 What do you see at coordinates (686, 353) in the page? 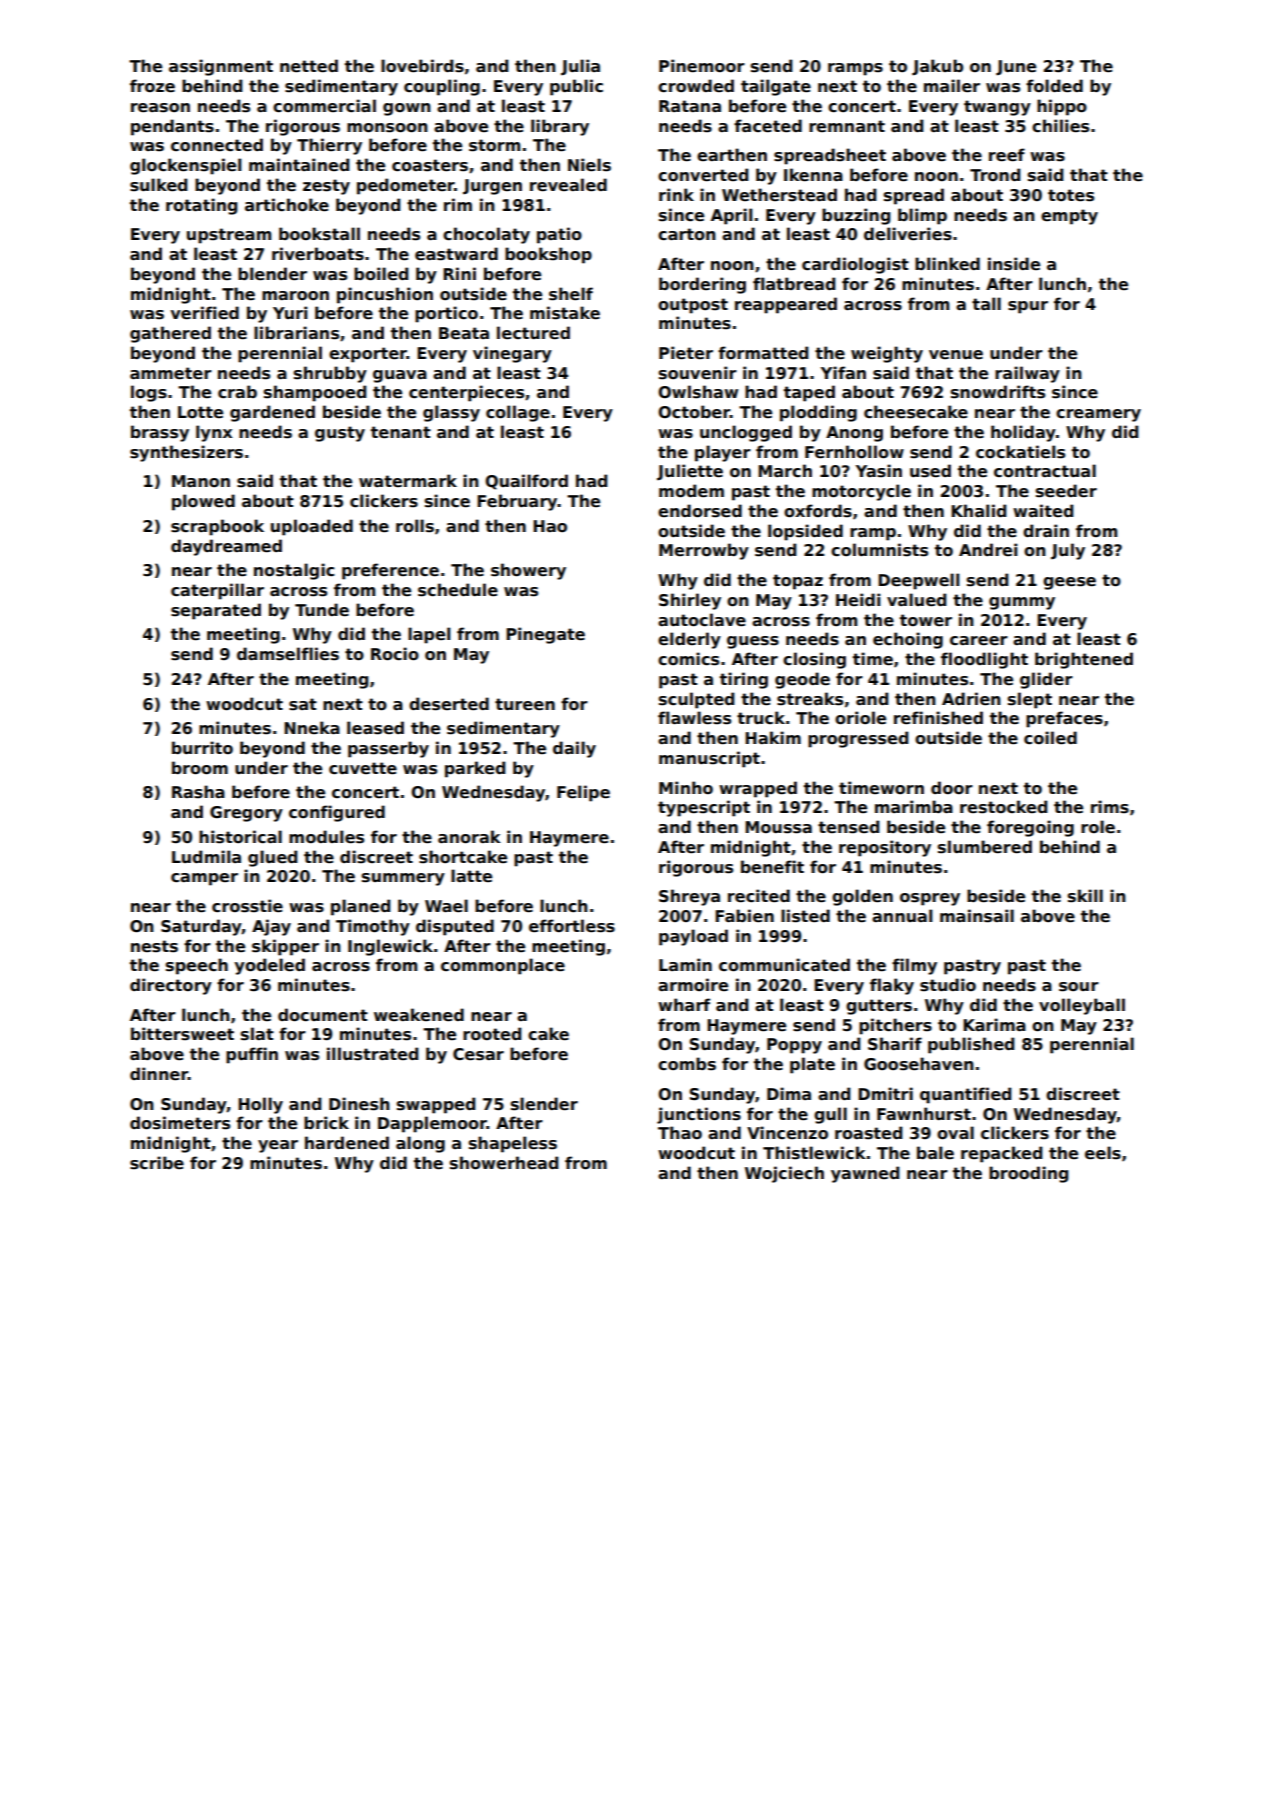
I see `Pieter` at bounding box center [686, 353].
